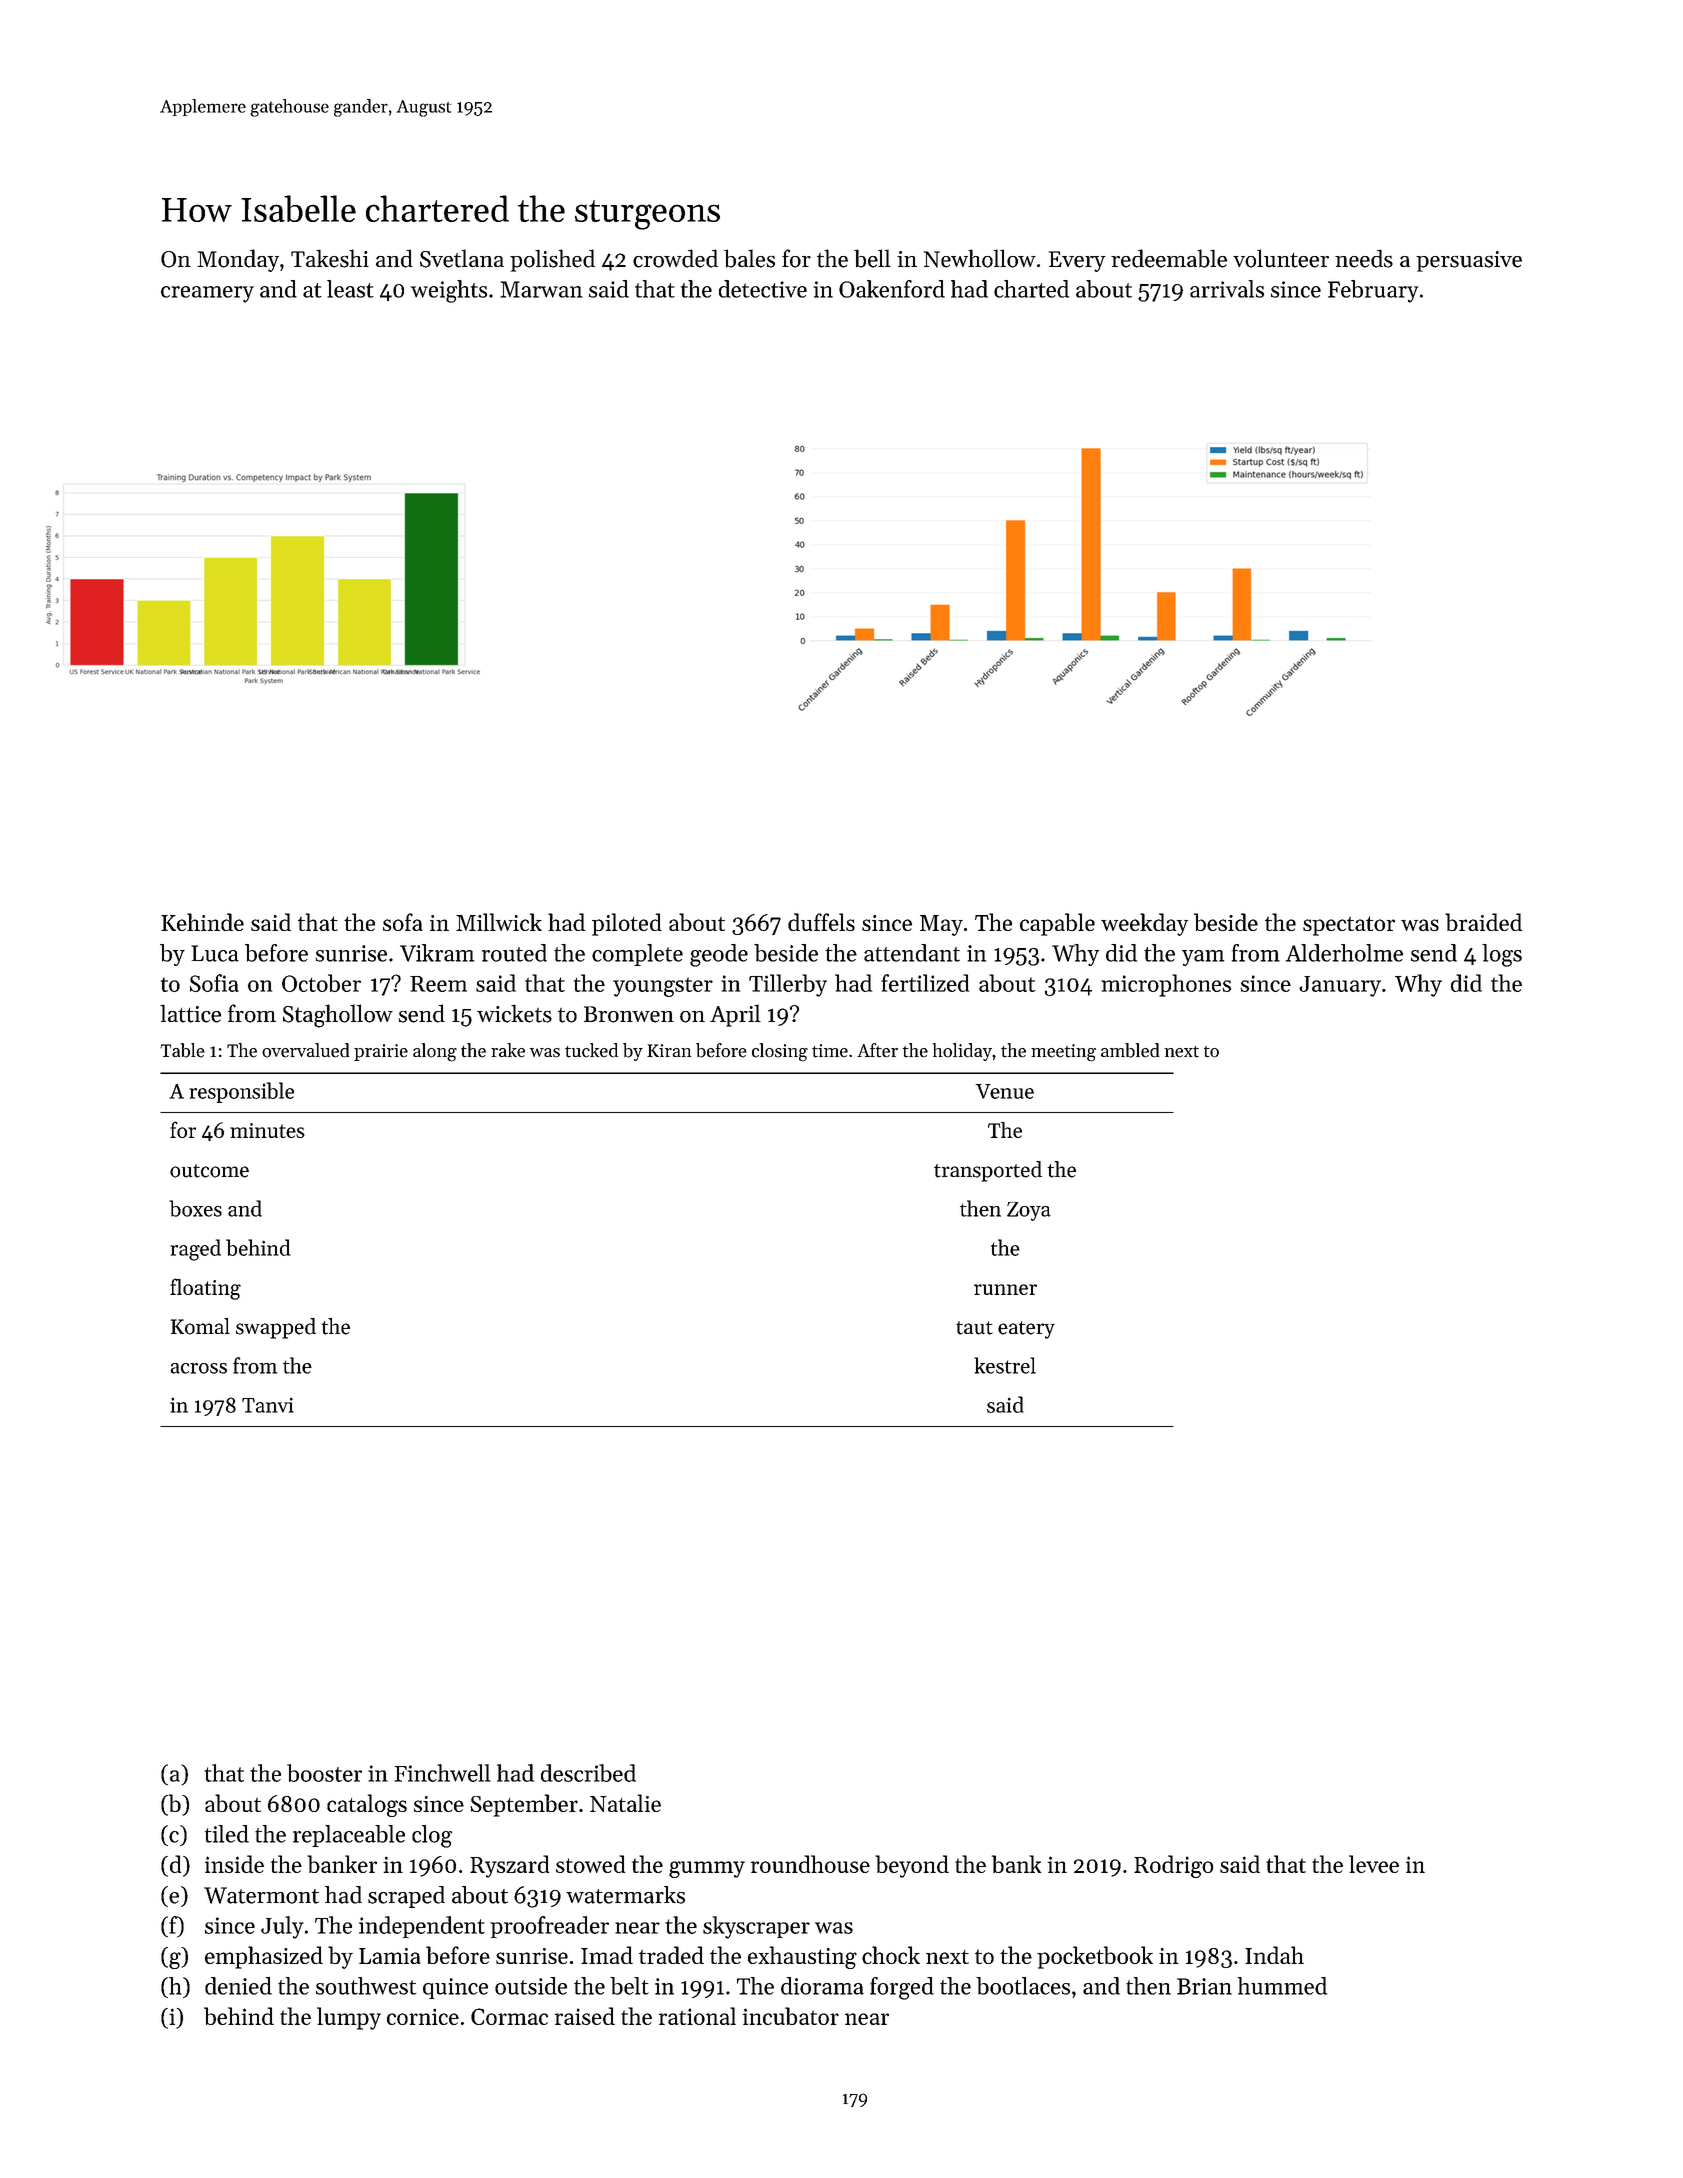  What do you see at coordinates (268, 1405) in the document?
I see `Tanvi` at bounding box center [268, 1405].
